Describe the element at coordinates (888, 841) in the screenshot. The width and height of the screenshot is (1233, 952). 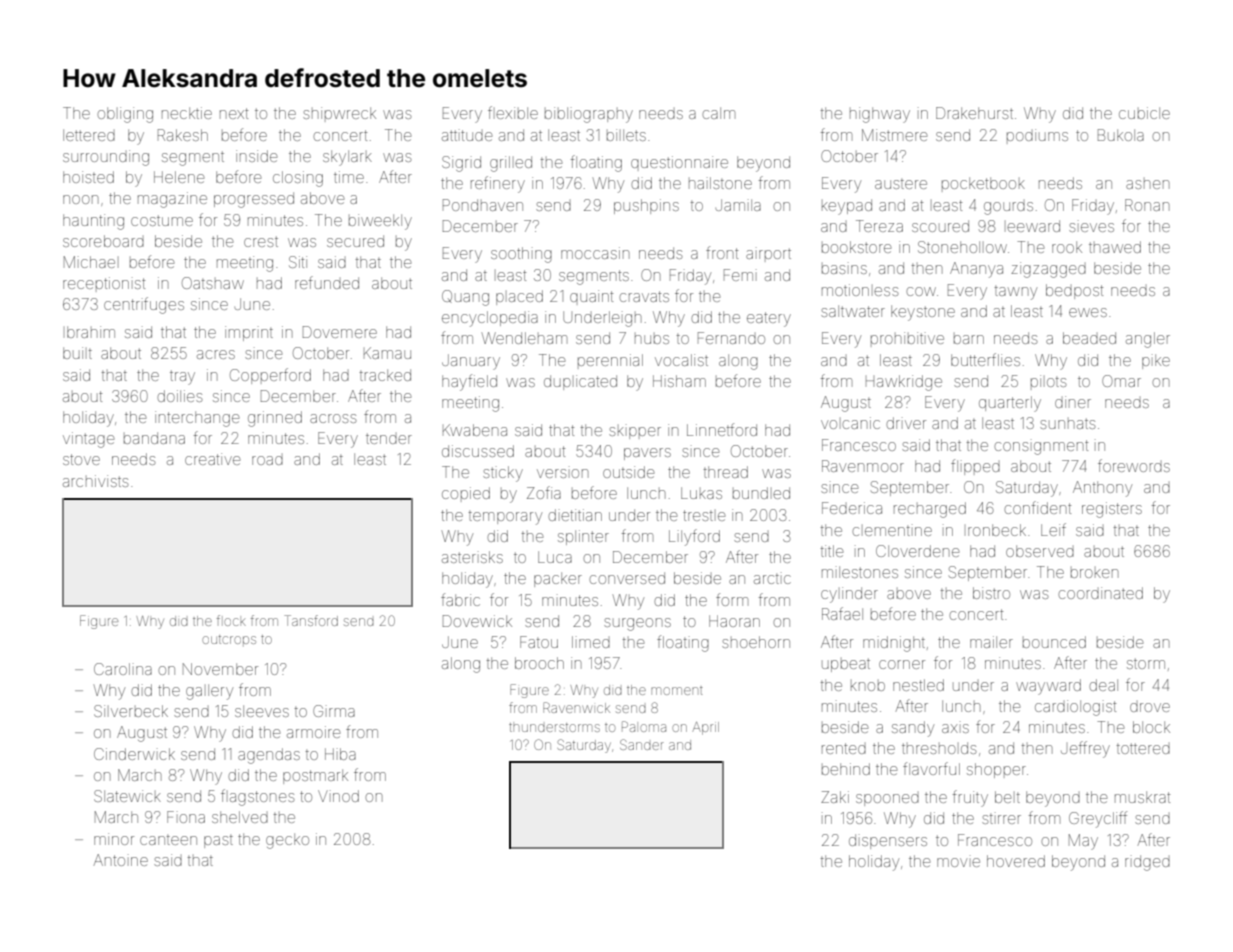
I see `dispensers` at that location.
